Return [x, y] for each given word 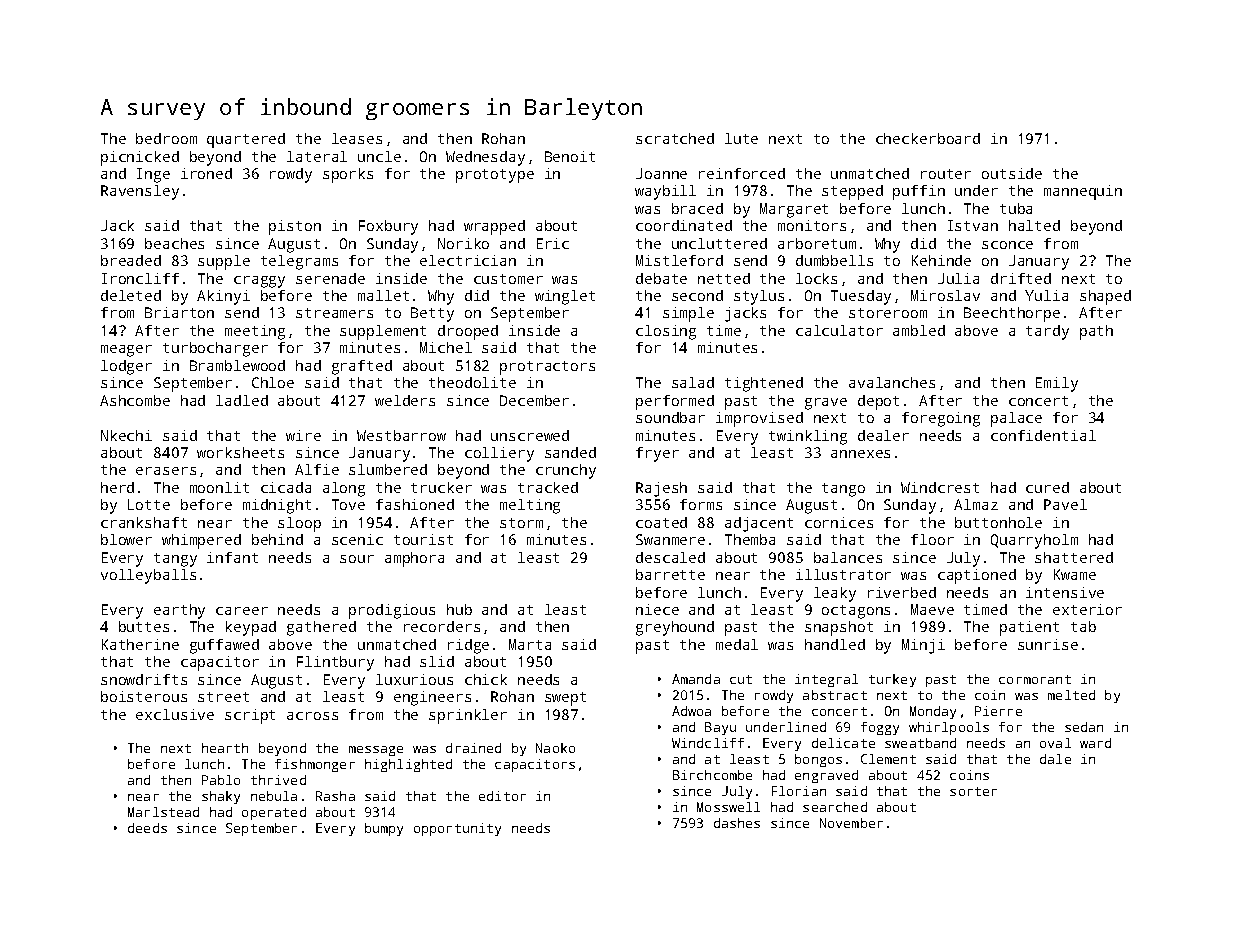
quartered [246, 140]
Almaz [976, 504]
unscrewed [530, 435]
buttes [144, 626]
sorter [973, 791]
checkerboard [928, 138]
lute [741, 138]
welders [405, 400]
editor [502, 796]
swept [565, 699]
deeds [147, 828]
